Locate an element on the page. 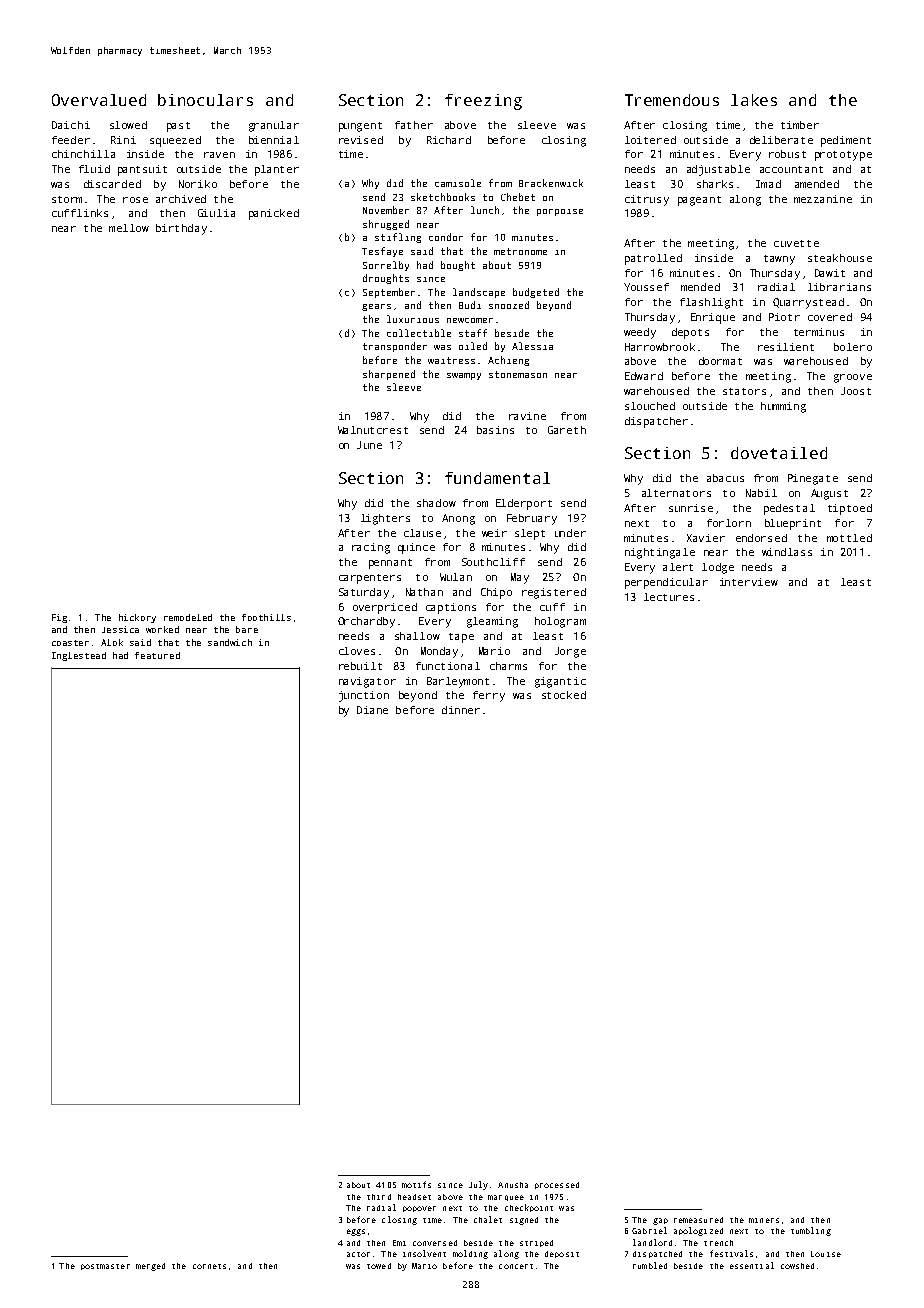 This image has width=924, height=1308. motifs is located at coordinates (416, 1184).
